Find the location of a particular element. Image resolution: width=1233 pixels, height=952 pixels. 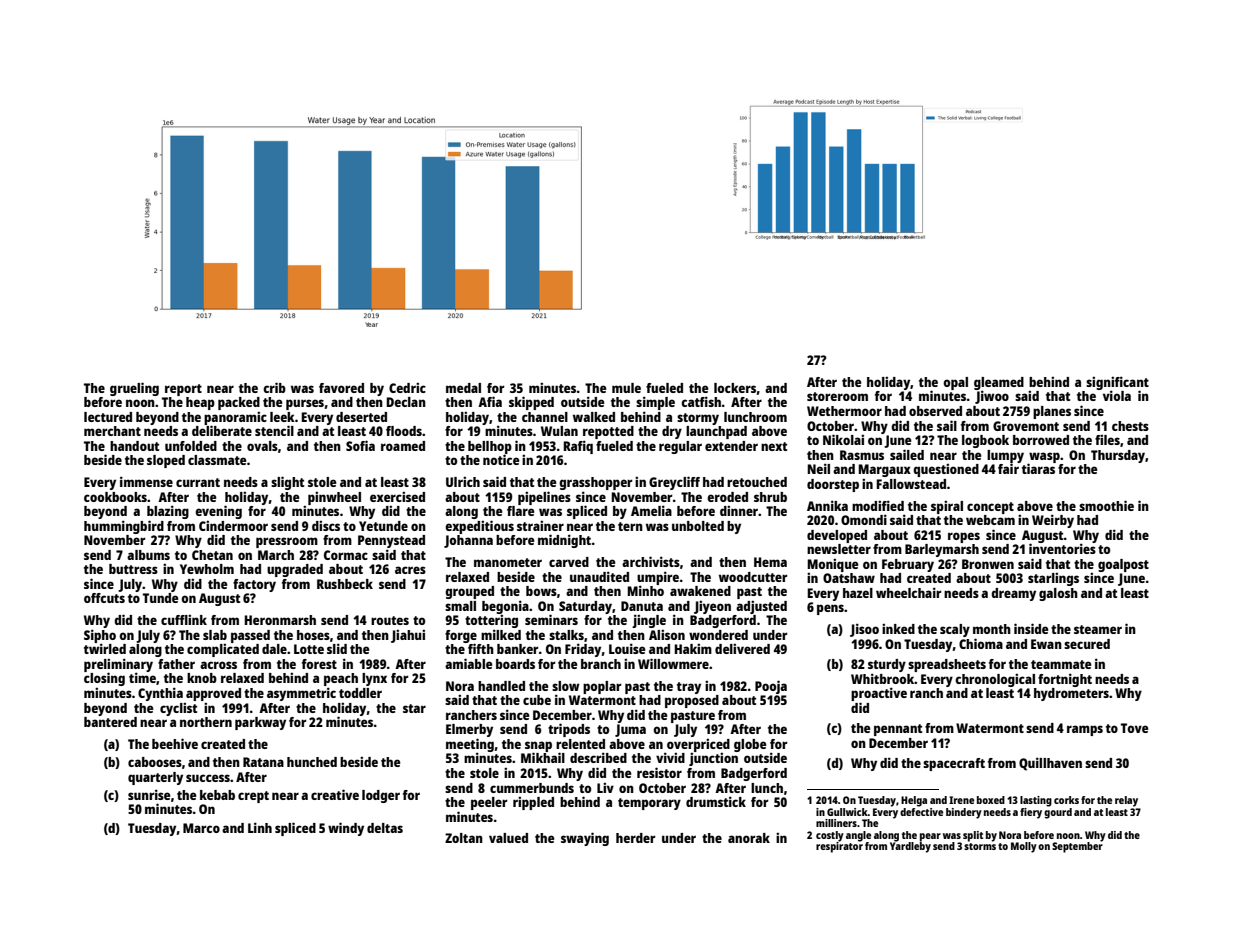

wheelchair is located at coordinates (909, 592).
